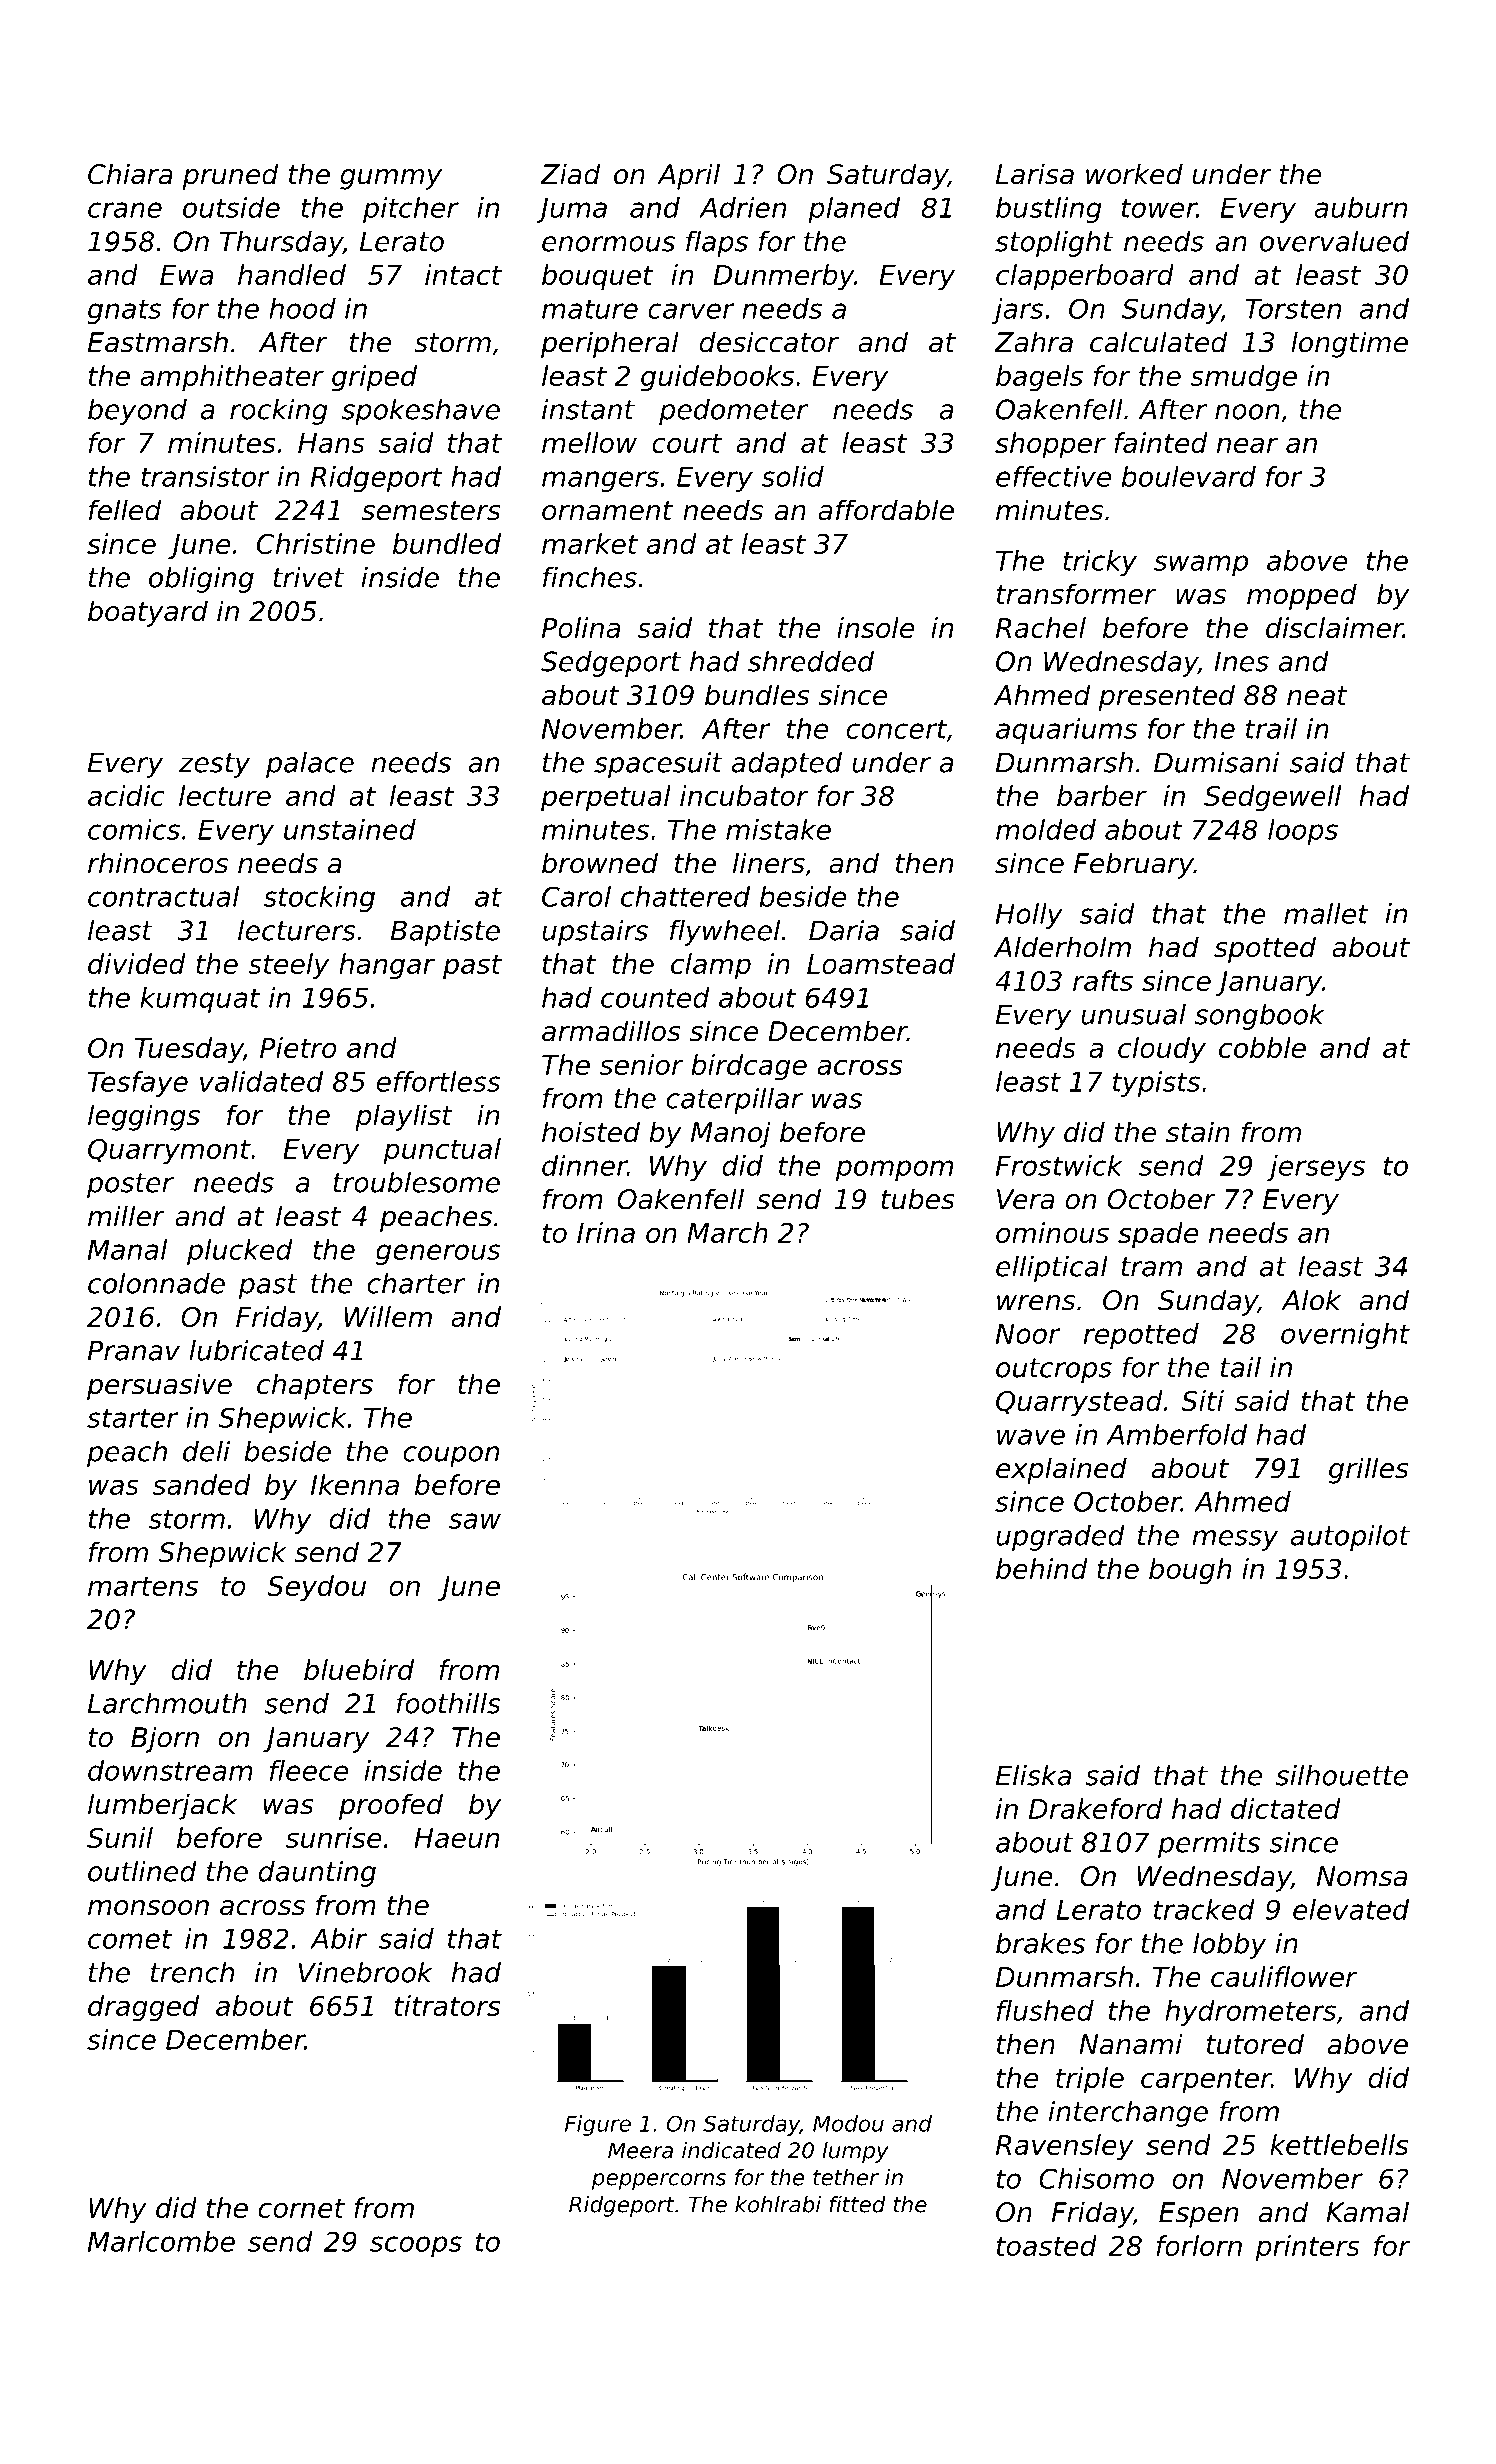  What do you see at coordinates (391, 179) in the screenshot?
I see `gummy` at bounding box center [391, 179].
